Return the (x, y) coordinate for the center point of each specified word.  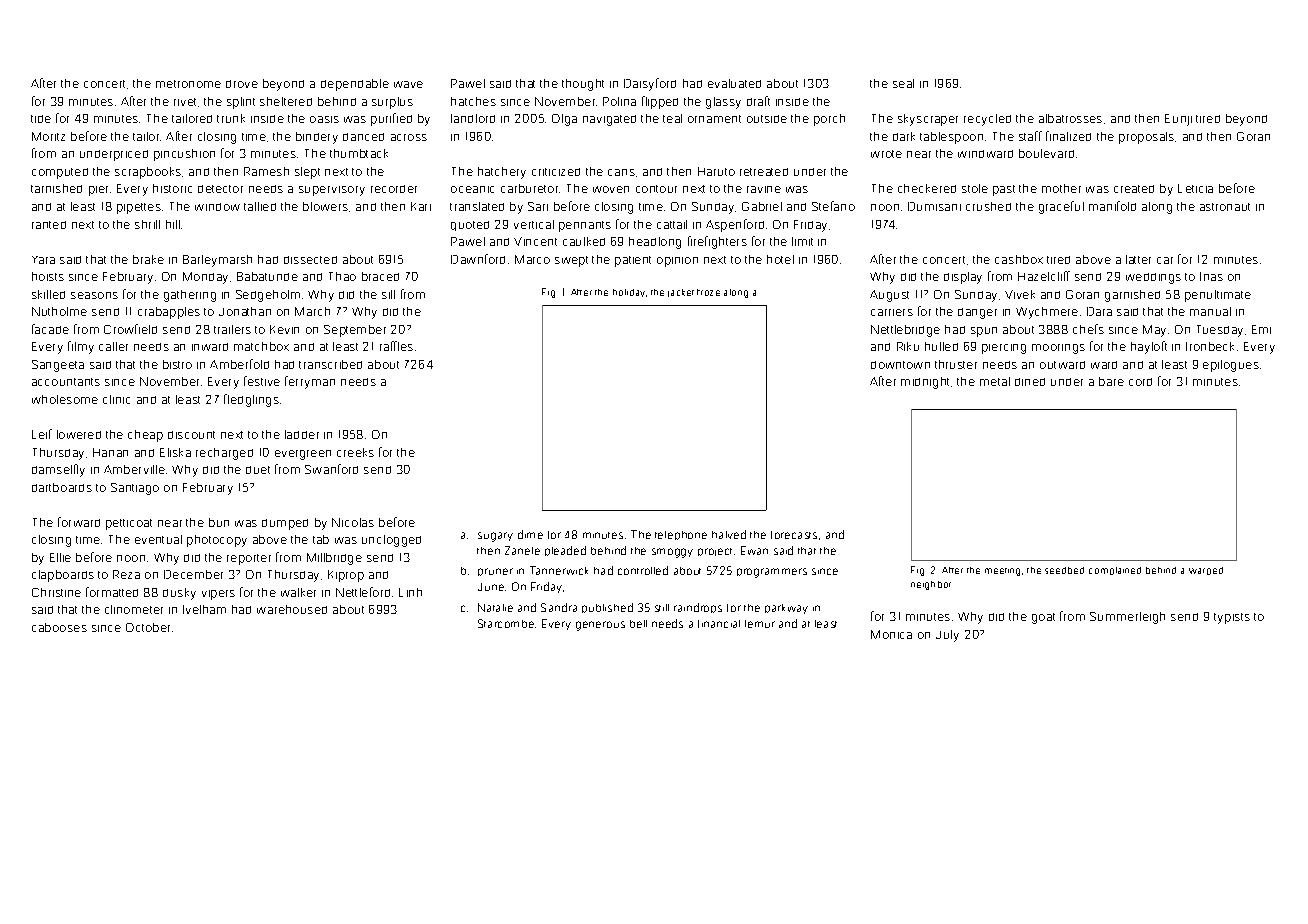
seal (903, 83)
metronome (188, 84)
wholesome (65, 399)
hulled (941, 346)
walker (298, 592)
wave (408, 84)
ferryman (310, 382)
